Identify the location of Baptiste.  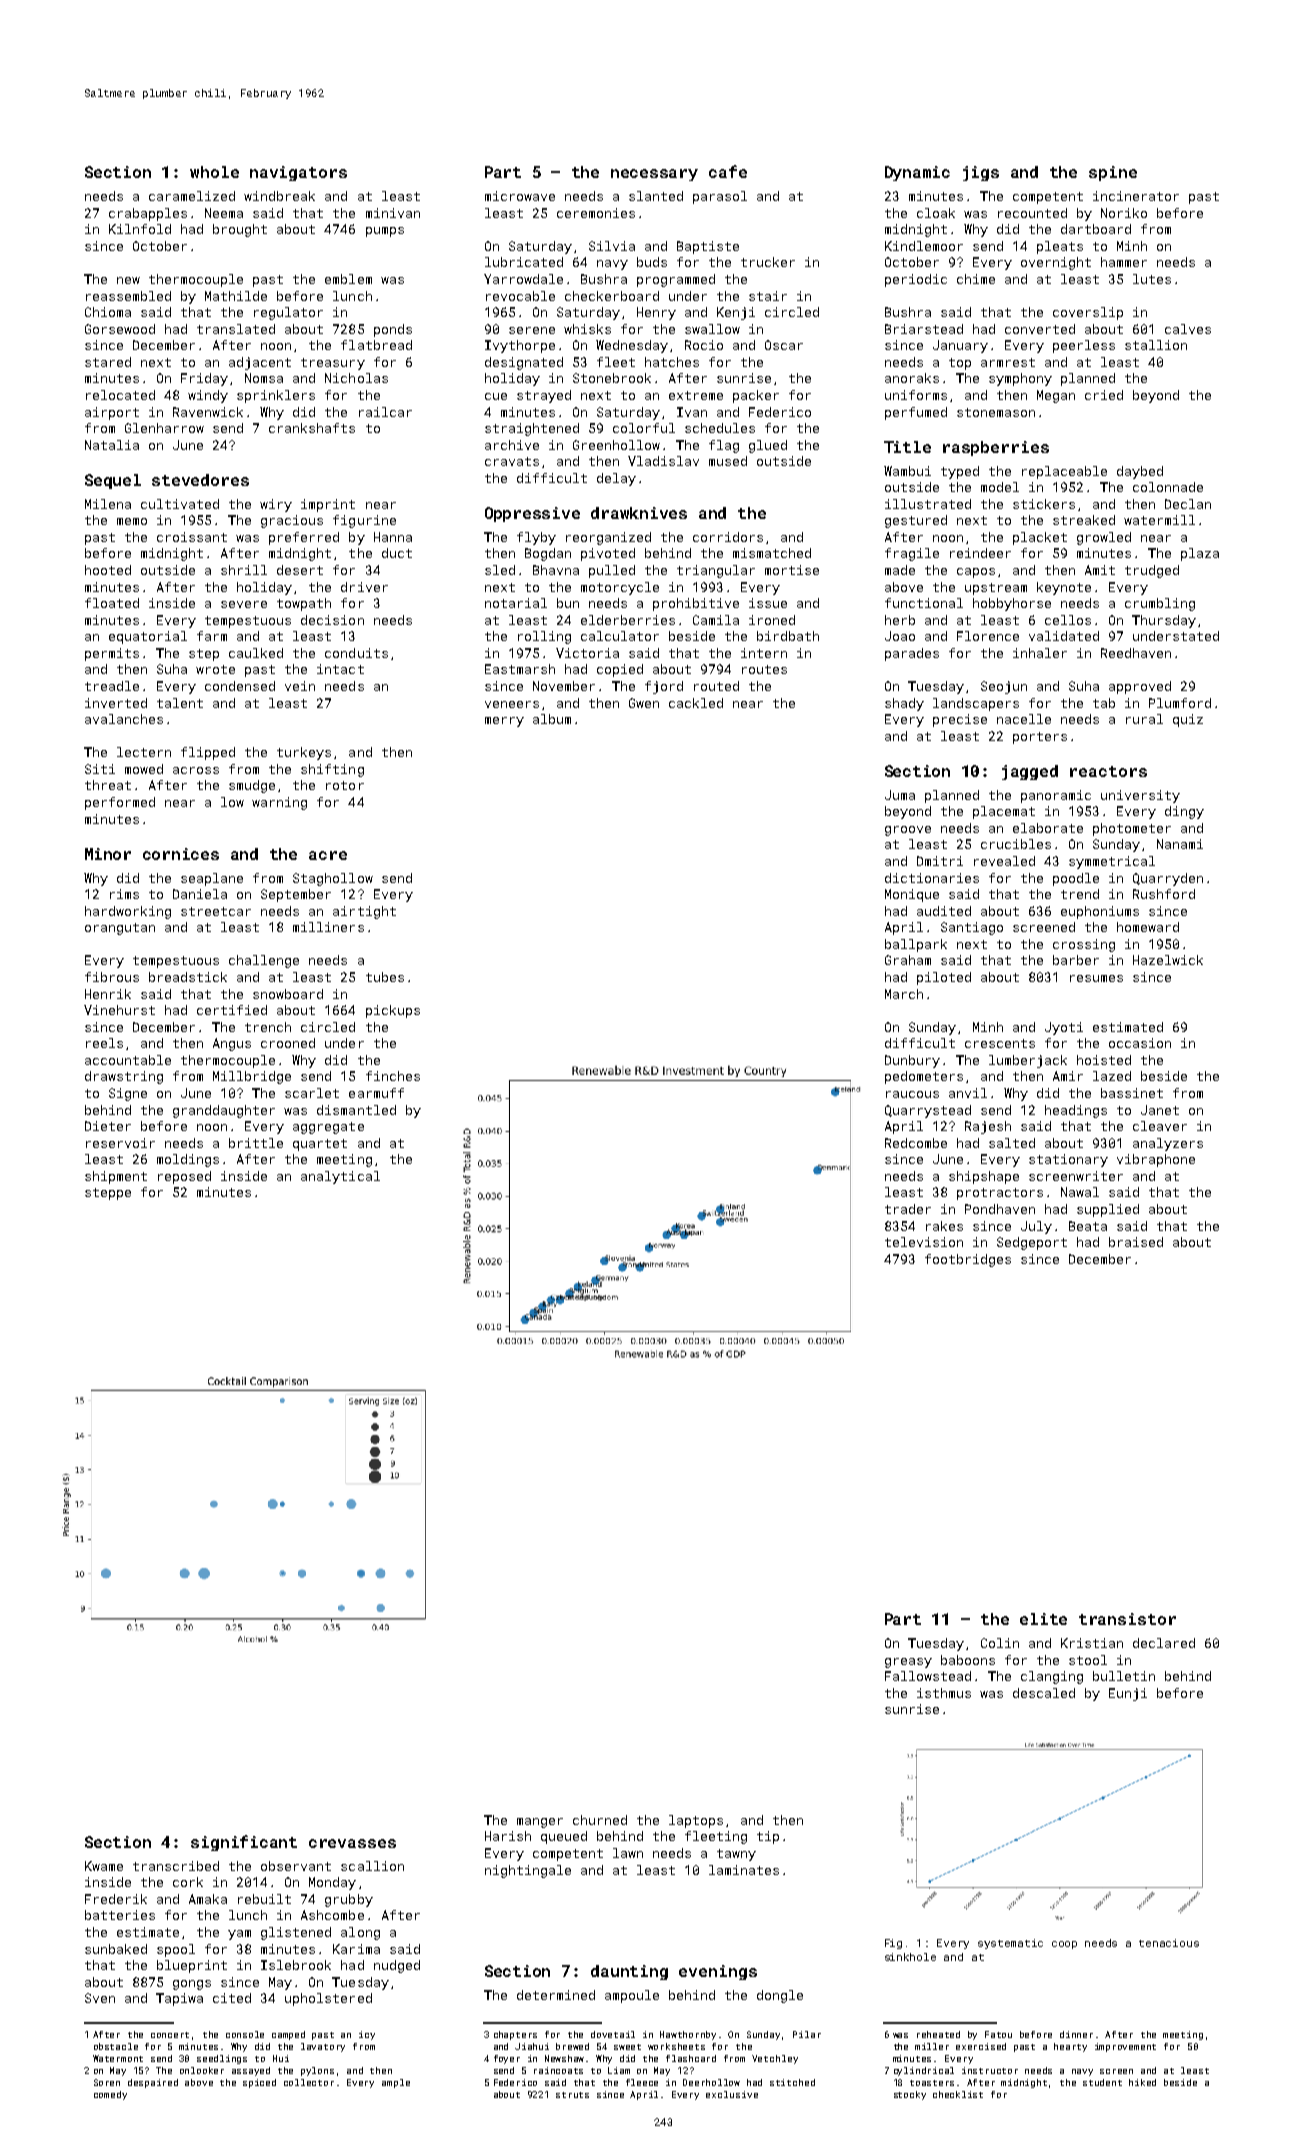
(708, 247).
